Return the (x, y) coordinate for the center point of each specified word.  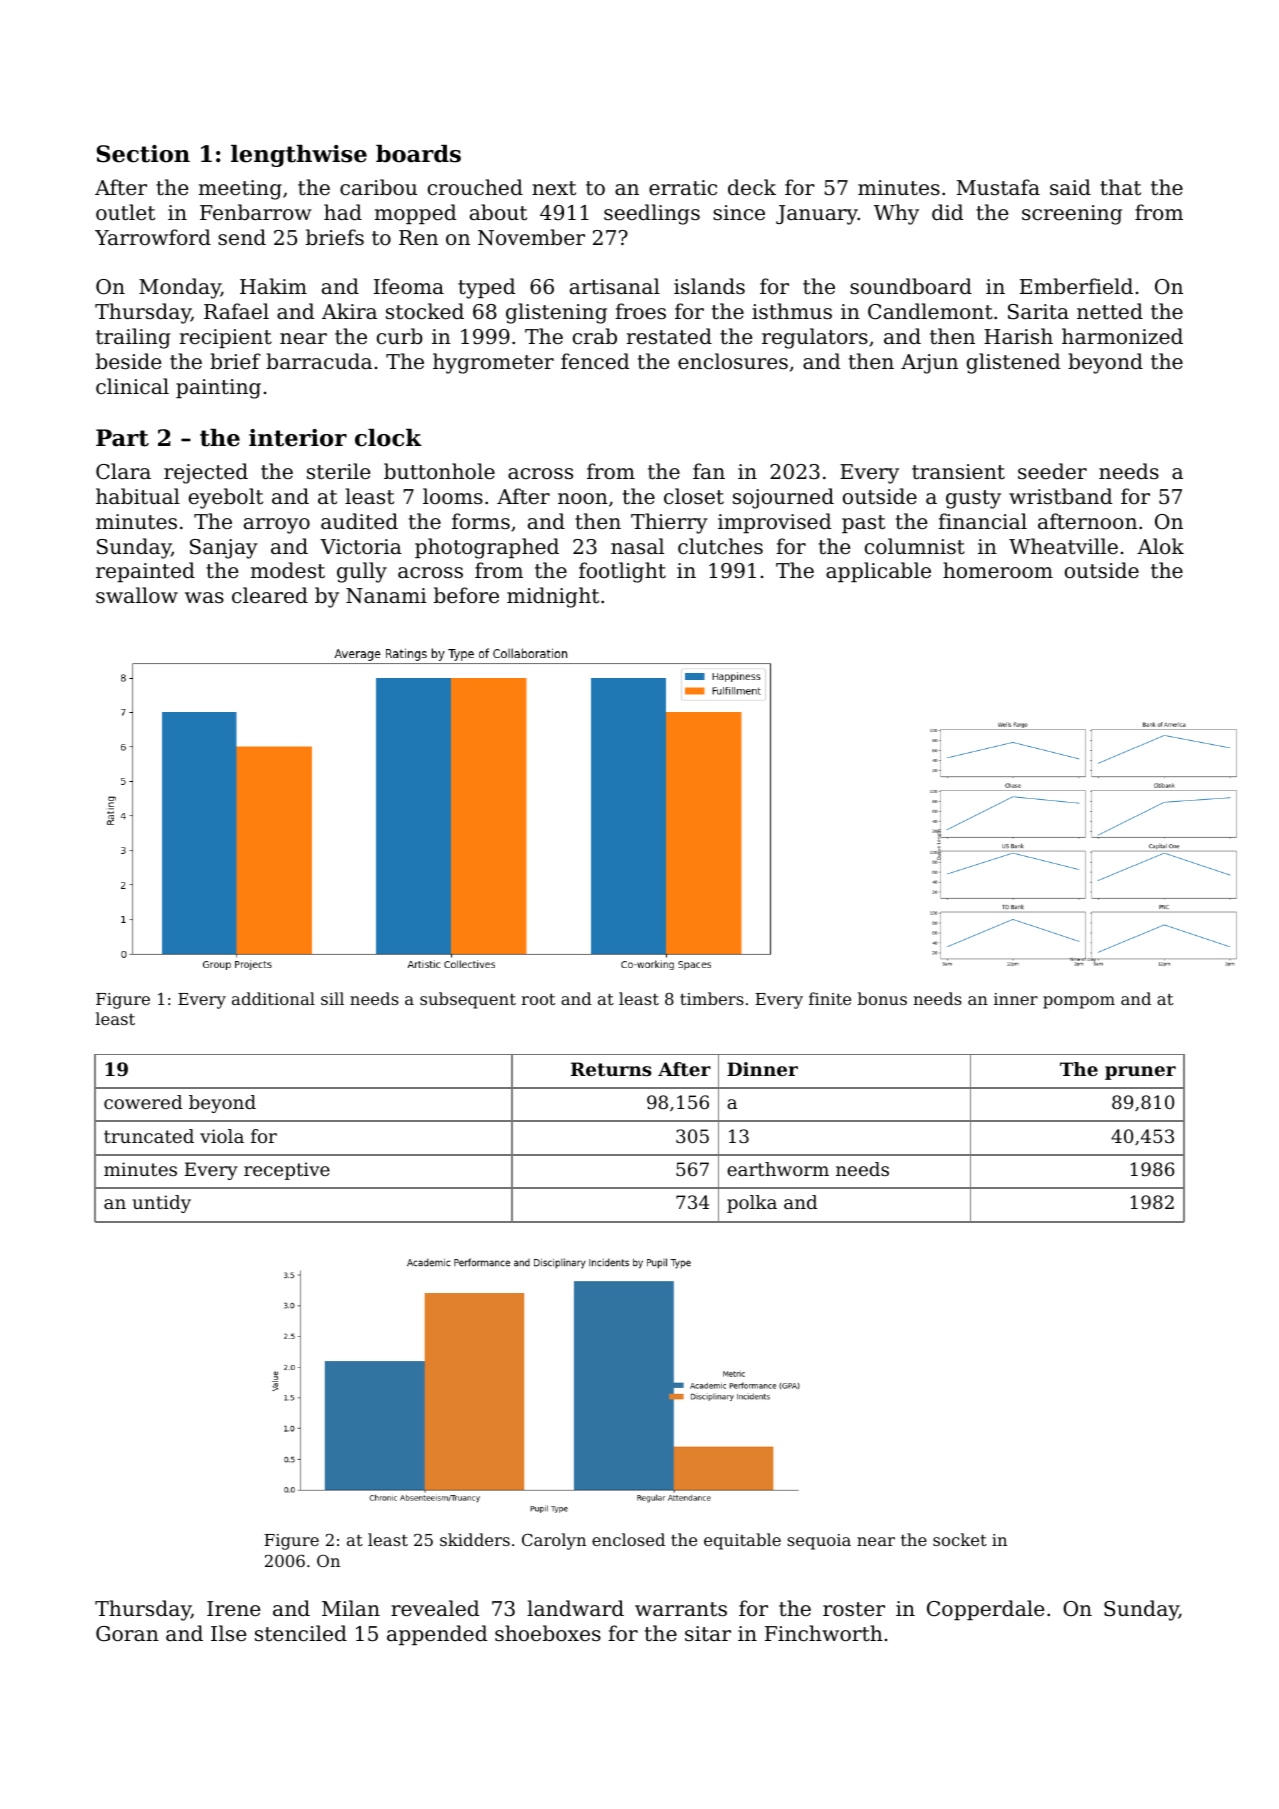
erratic (683, 188)
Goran (127, 1634)
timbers (712, 998)
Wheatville (1063, 546)
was (204, 597)
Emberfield (1076, 286)
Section (143, 154)
